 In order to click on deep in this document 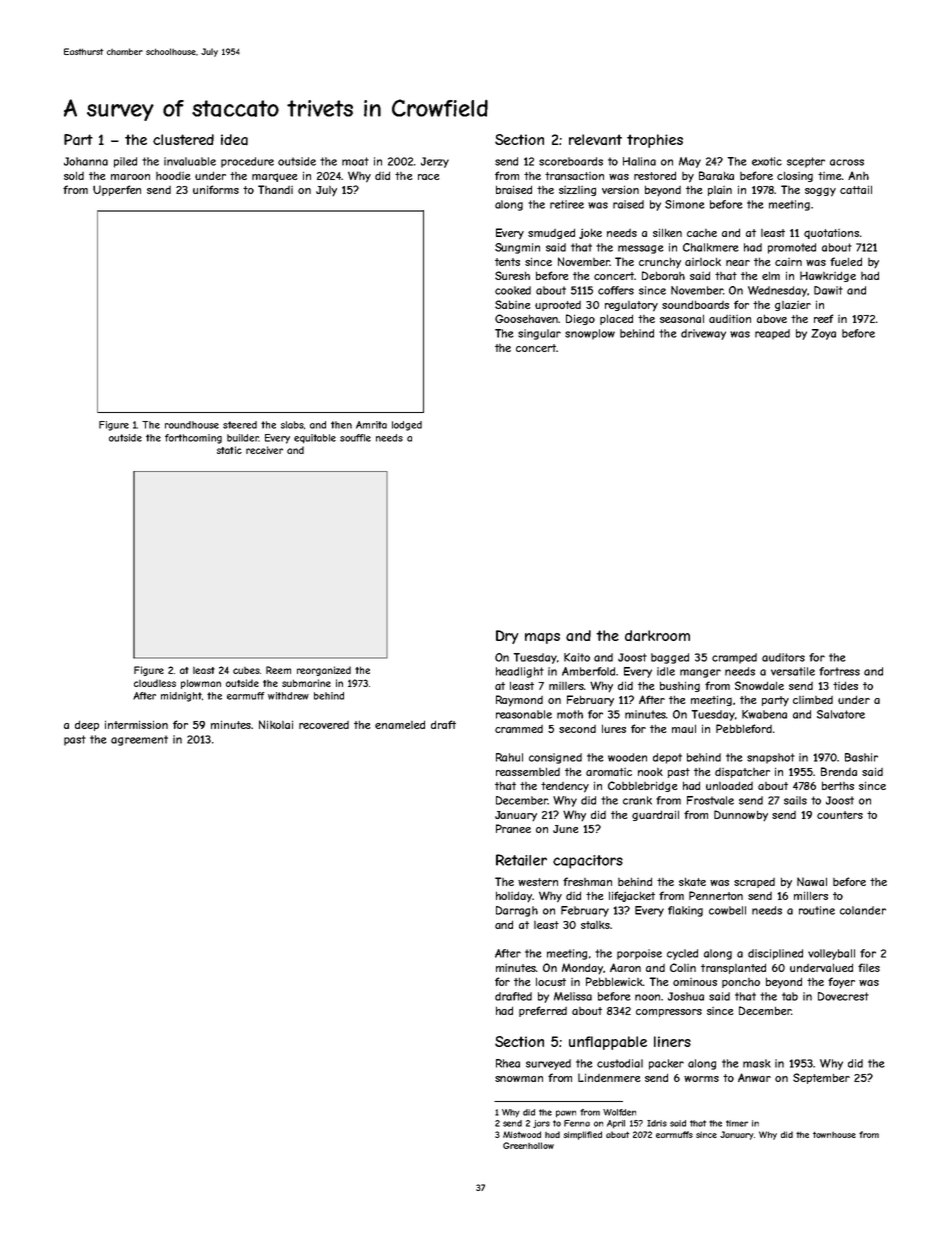, I will do `click(87, 726)`.
